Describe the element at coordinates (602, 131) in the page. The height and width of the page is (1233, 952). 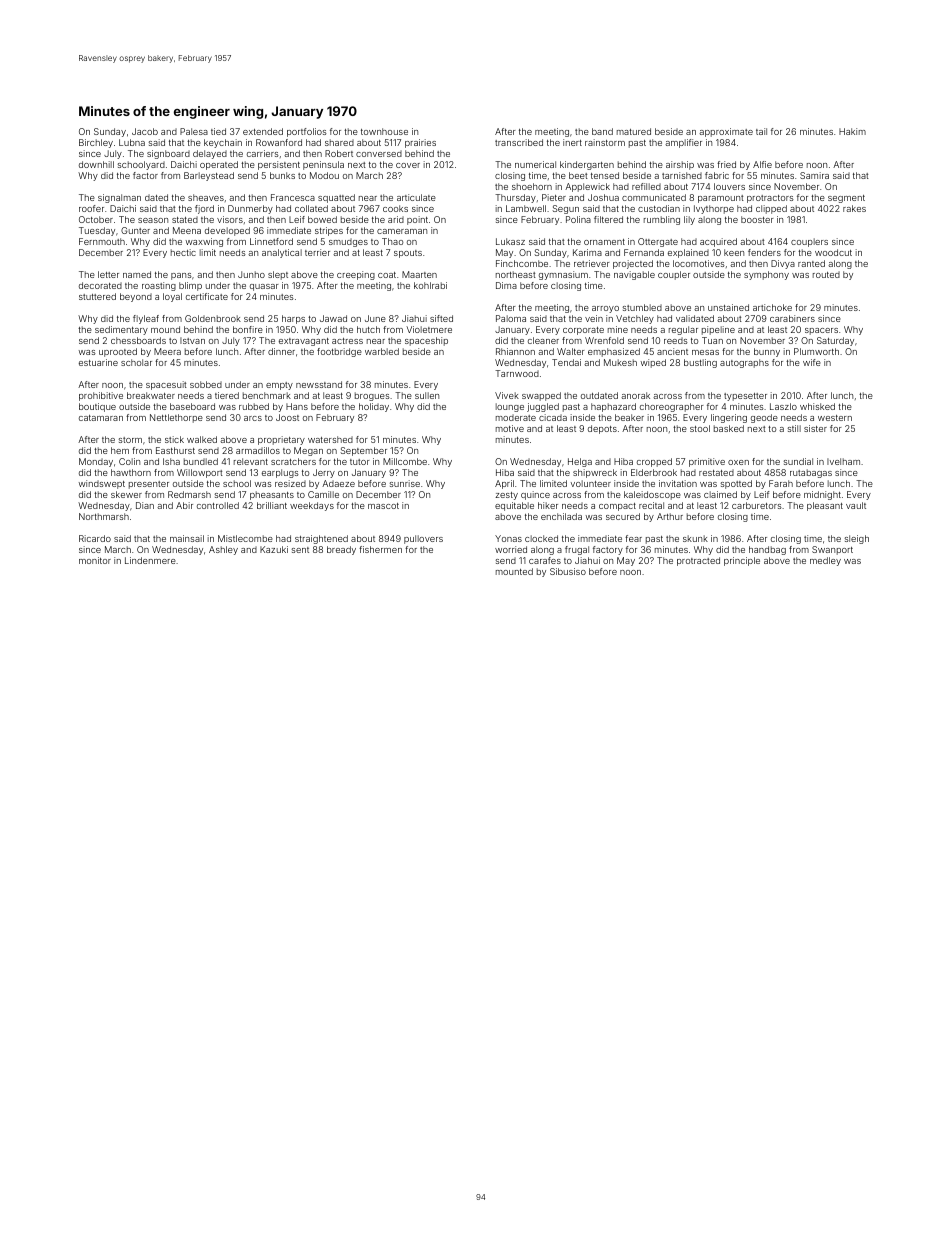
I see `band` at that location.
